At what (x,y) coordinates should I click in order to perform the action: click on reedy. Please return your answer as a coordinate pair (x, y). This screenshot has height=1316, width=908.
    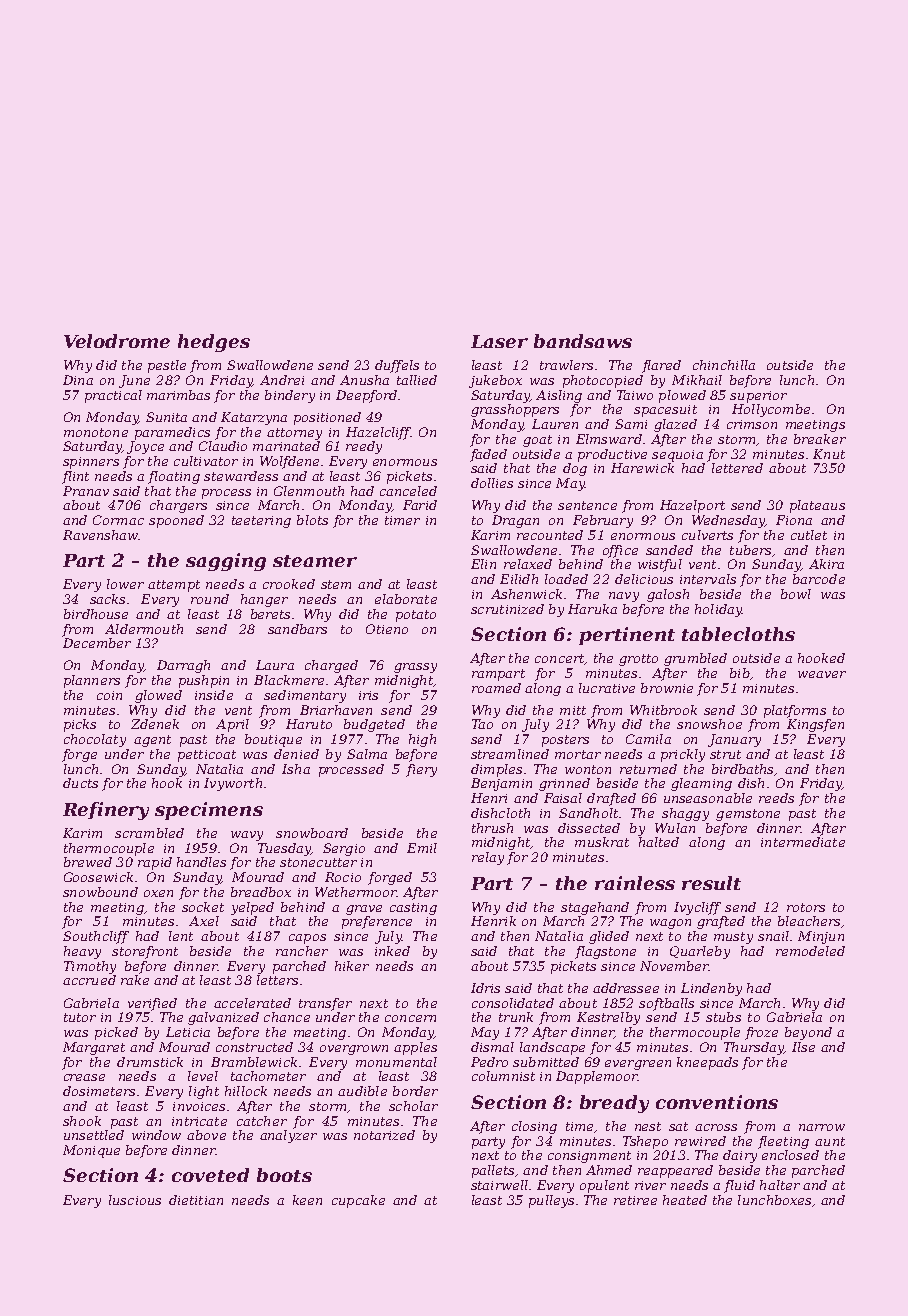
    Looking at the image, I should click on (364, 447).
